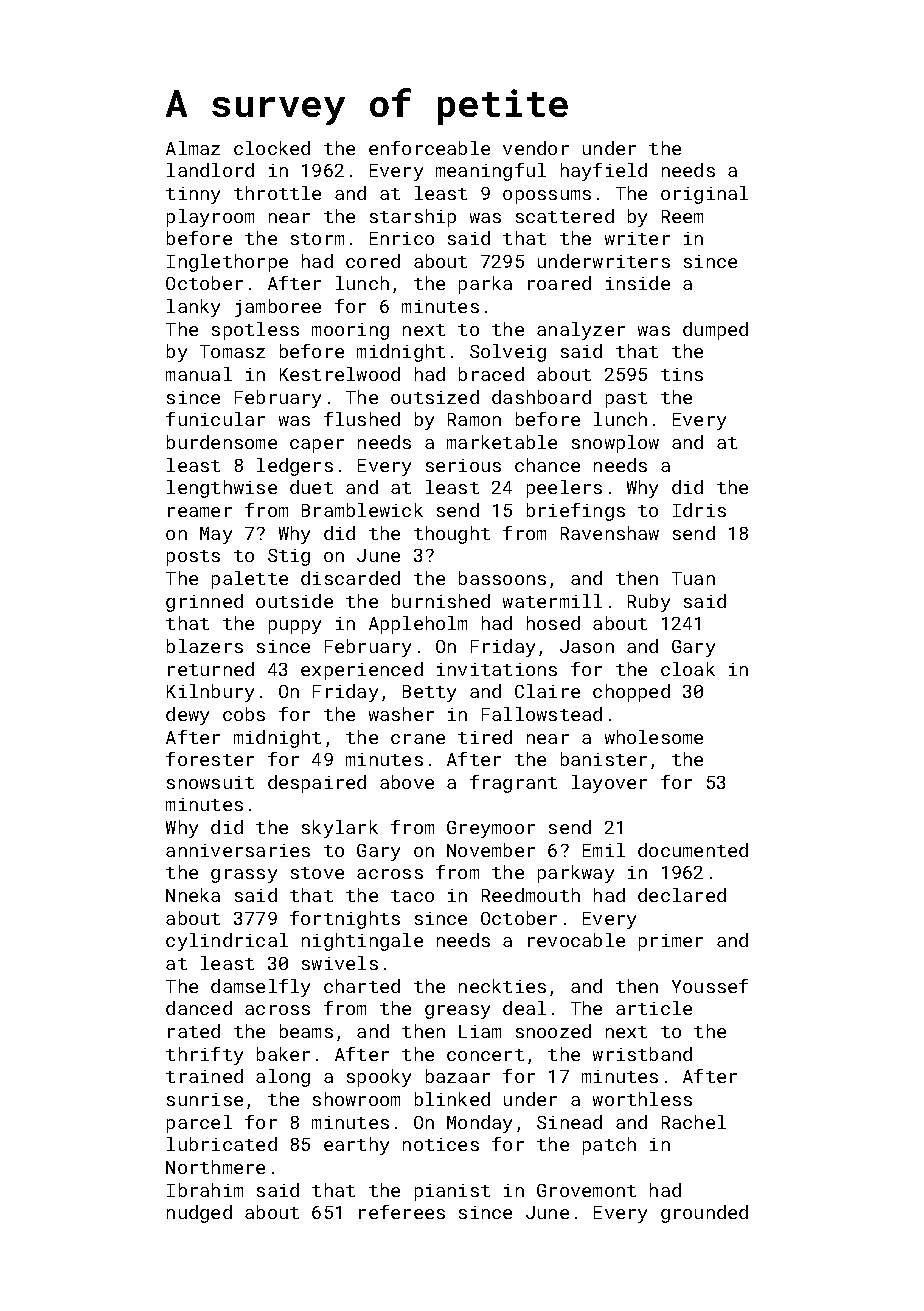  What do you see at coordinates (187, 716) in the screenshot?
I see `dewy` at bounding box center [187, 716].
